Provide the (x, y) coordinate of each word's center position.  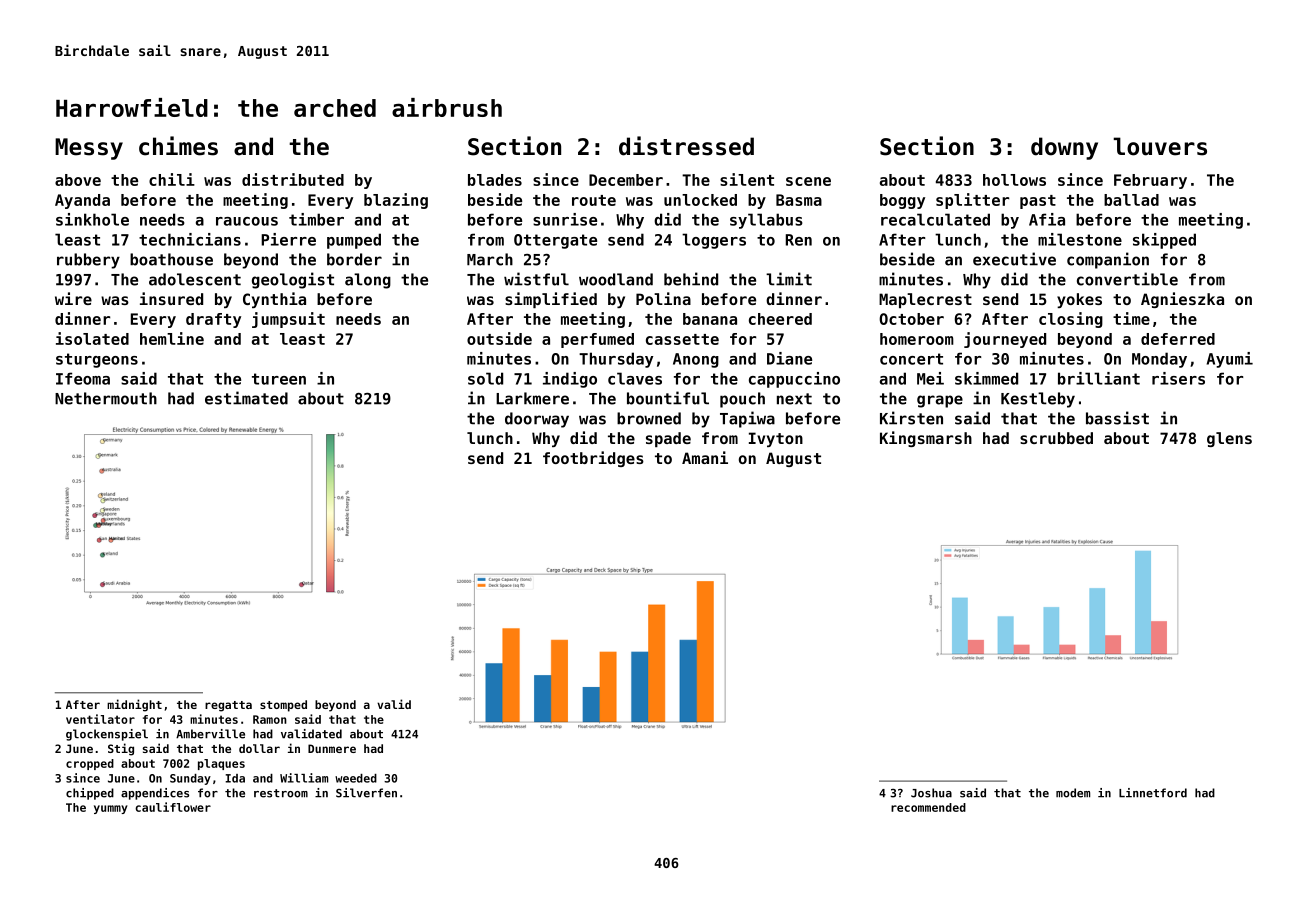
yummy (111, 809)
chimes (178, 146)
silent (747, 179)
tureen (279, 379)
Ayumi (1230, 360)
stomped (283, 706)
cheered (780, 319)
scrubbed (1056, 438)
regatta (228, 706)
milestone (1080, 239)
